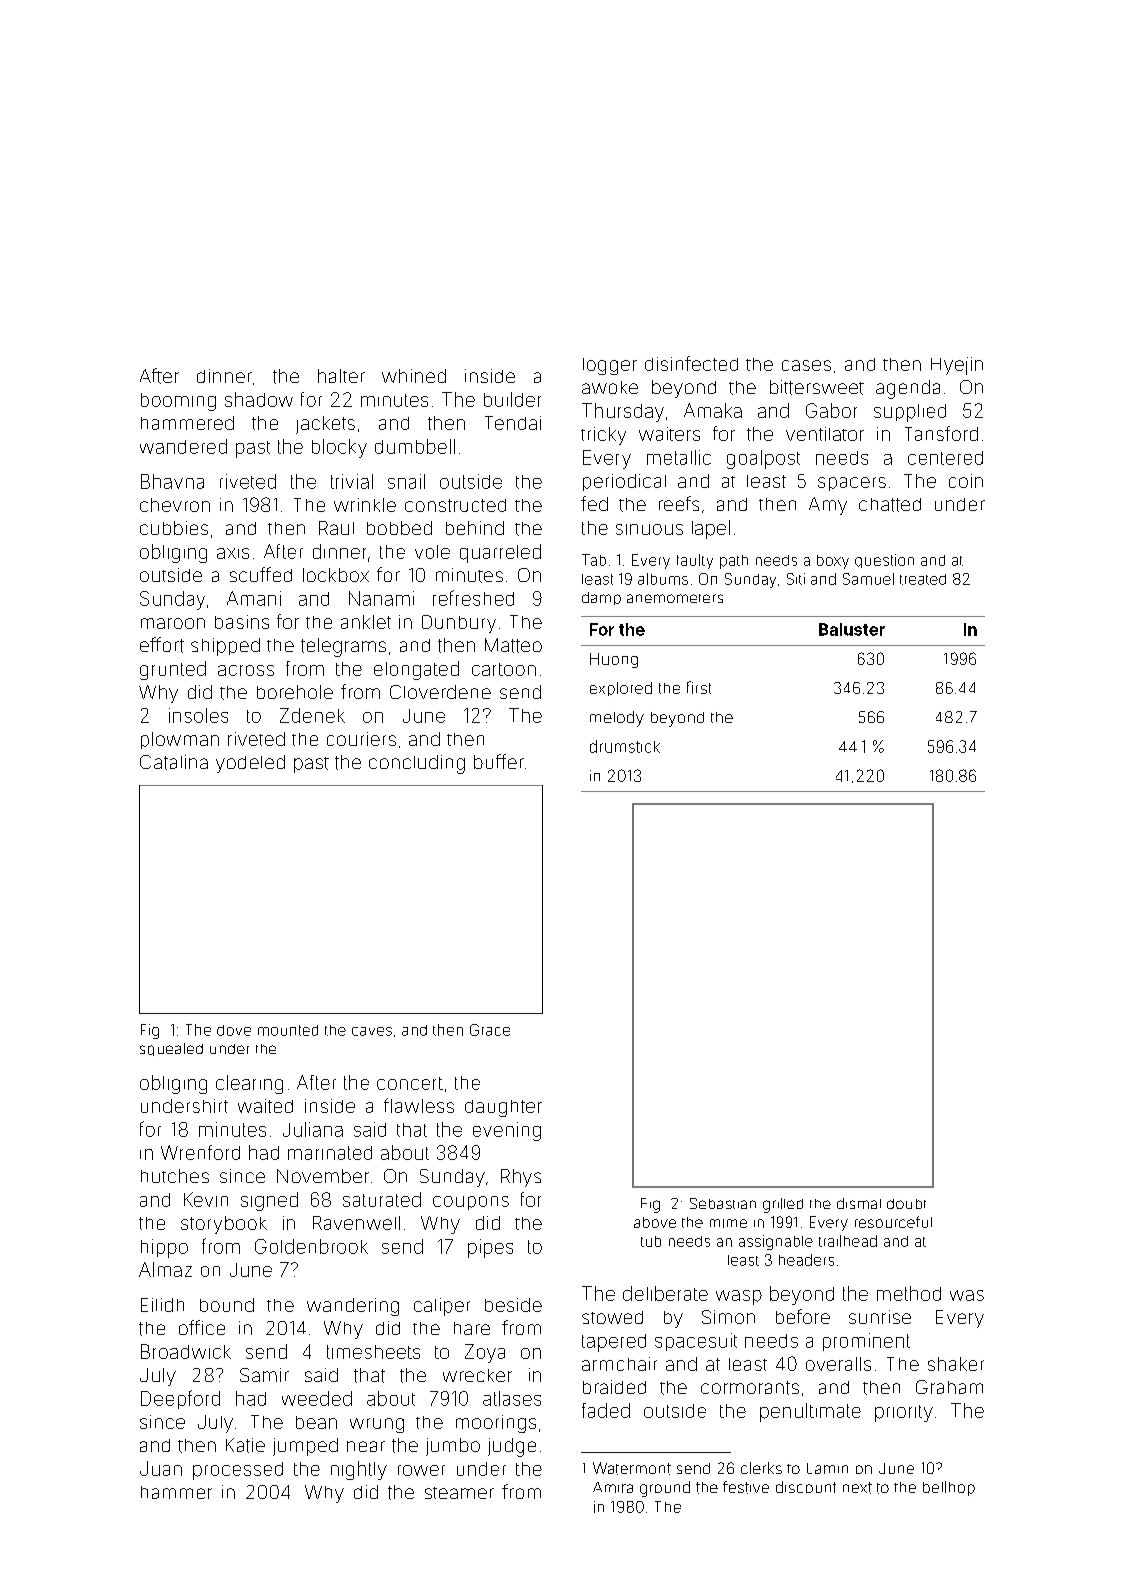 The height and width of the document is (1590, 1124). Describe the element at coordinates (923, 579) in the document. I see `treated` at that location.
